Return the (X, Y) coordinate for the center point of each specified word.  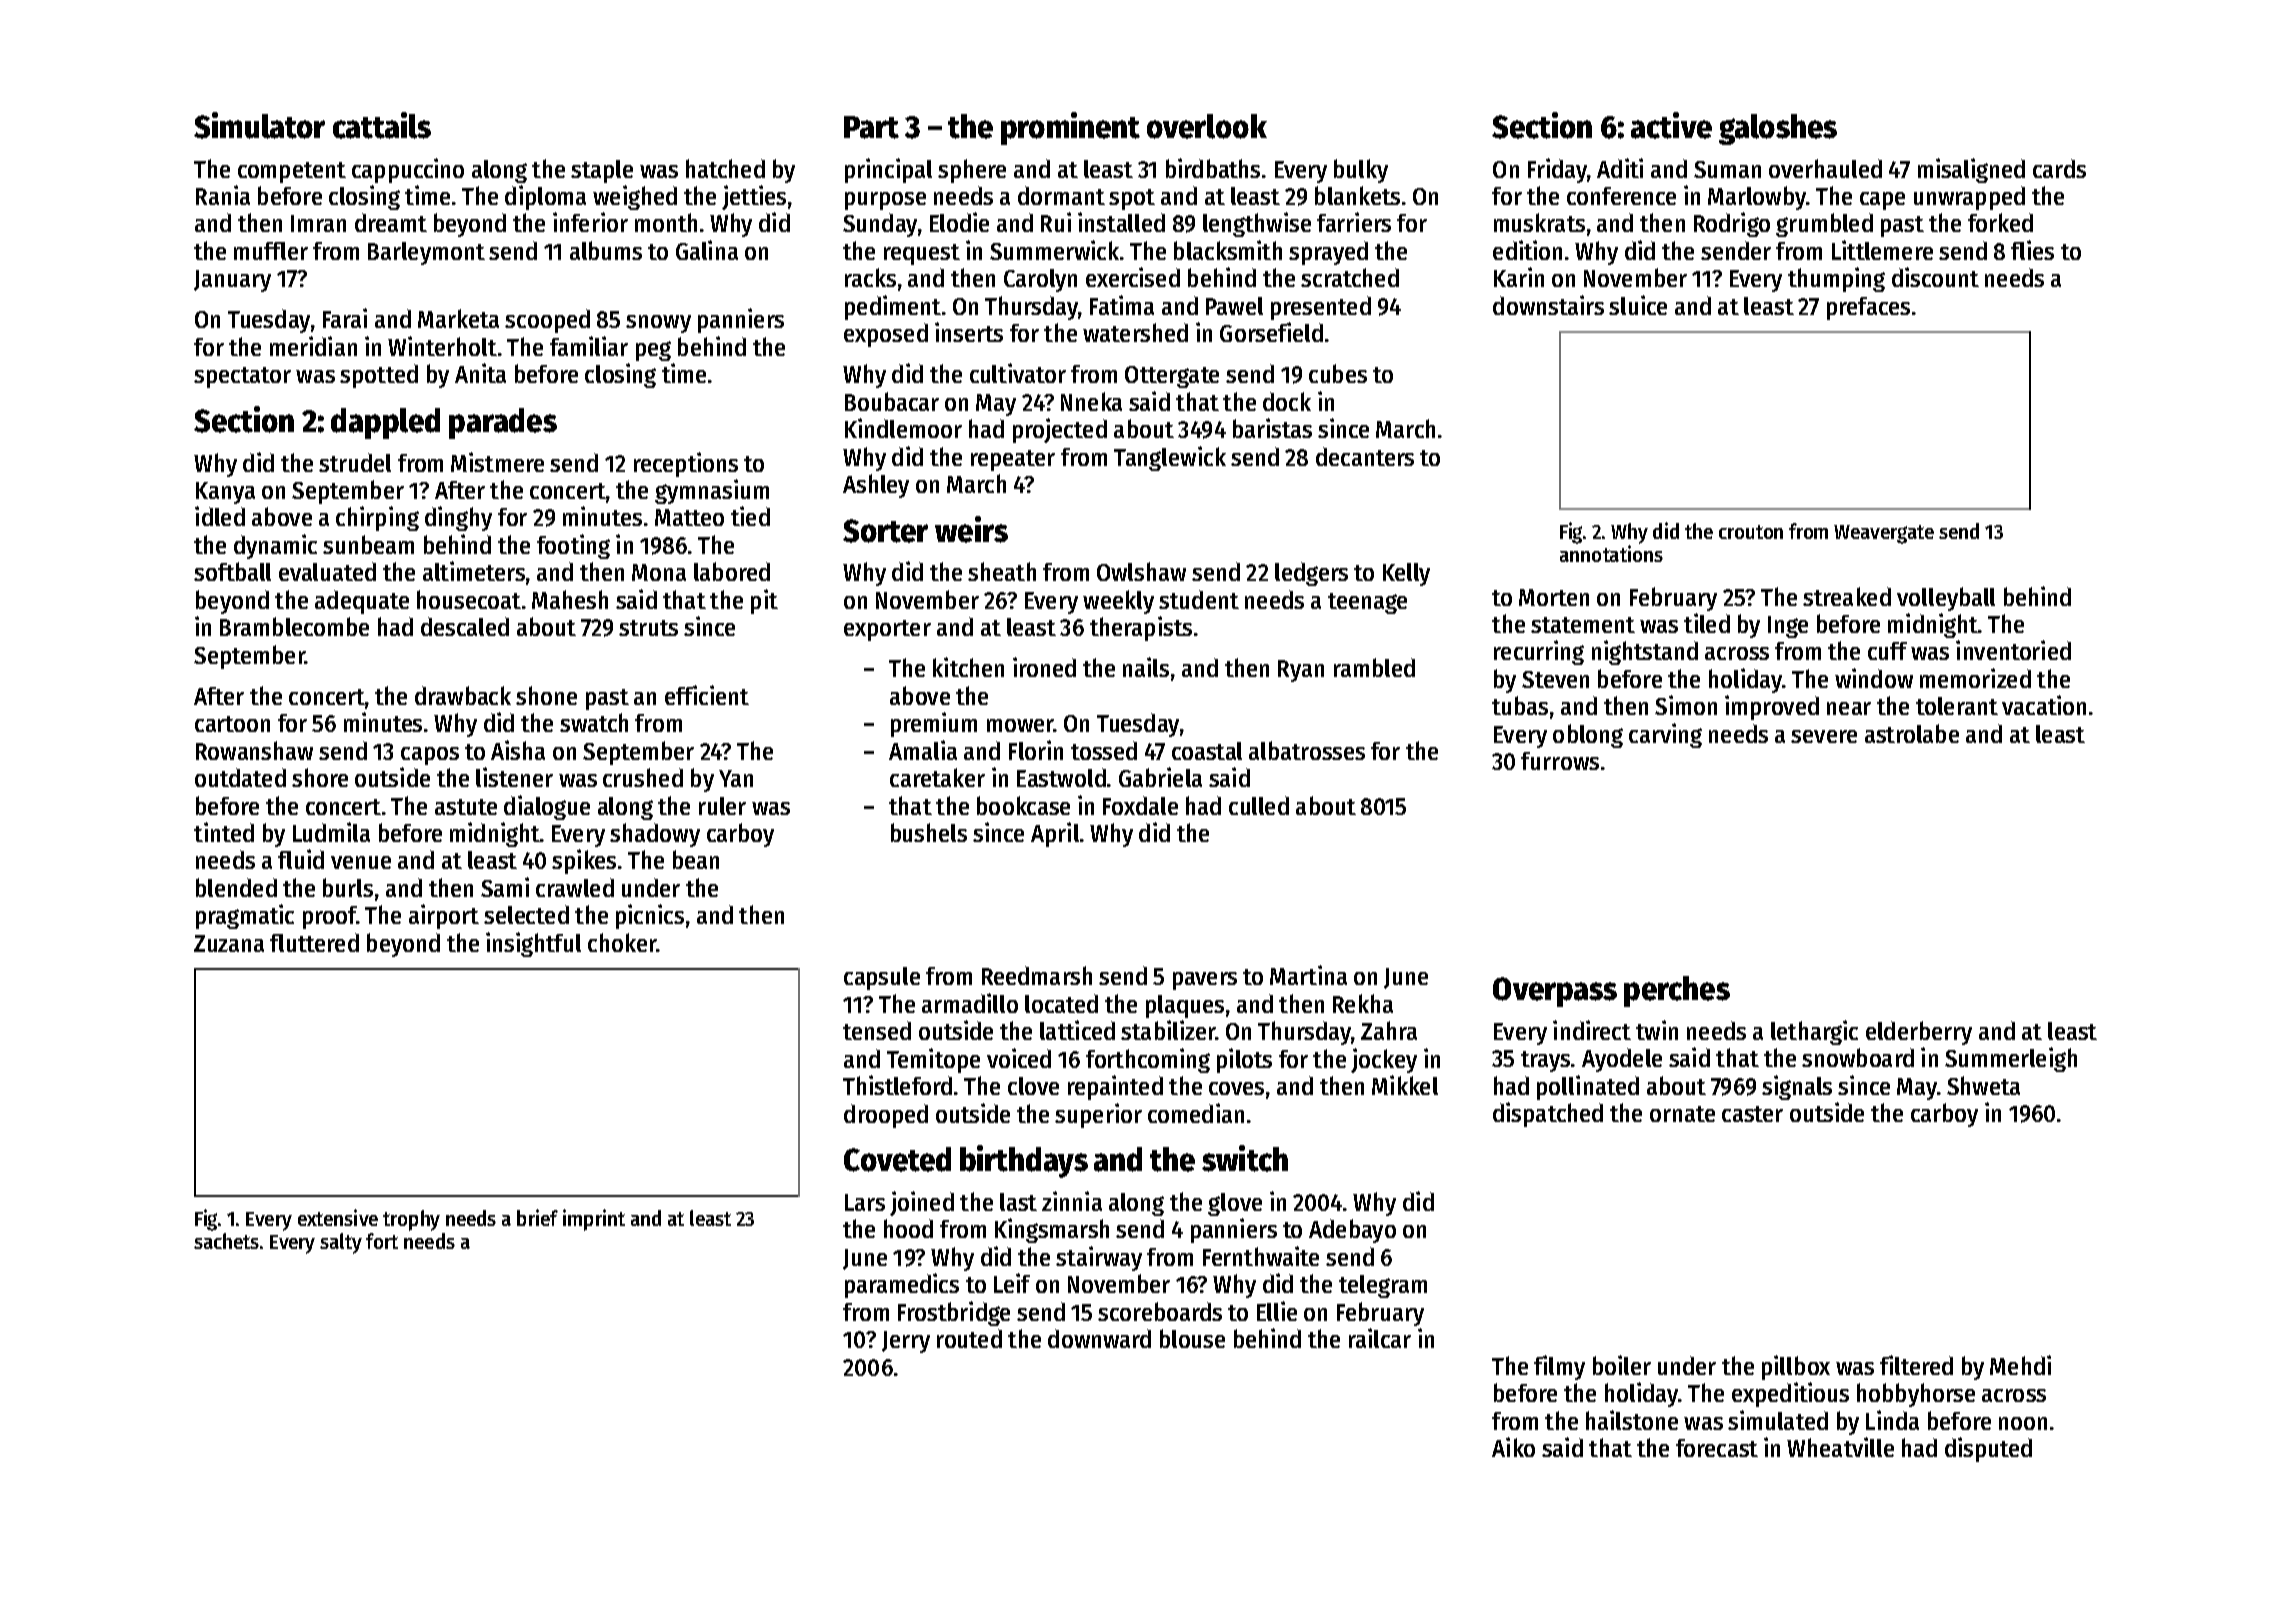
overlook (1207, 126)
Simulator (259, 125)
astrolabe (1912, 733)
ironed (1044, 667)
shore (320, 777)
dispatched (1548, 1114)
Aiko (1513, 1447)
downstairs (1548, 305)
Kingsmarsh (1052, 1230)
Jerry (906, 1342)
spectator (242, 377)
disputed (1988, 1449)
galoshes (1778, 129)
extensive (338, 1217)
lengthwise (1257, 224)
